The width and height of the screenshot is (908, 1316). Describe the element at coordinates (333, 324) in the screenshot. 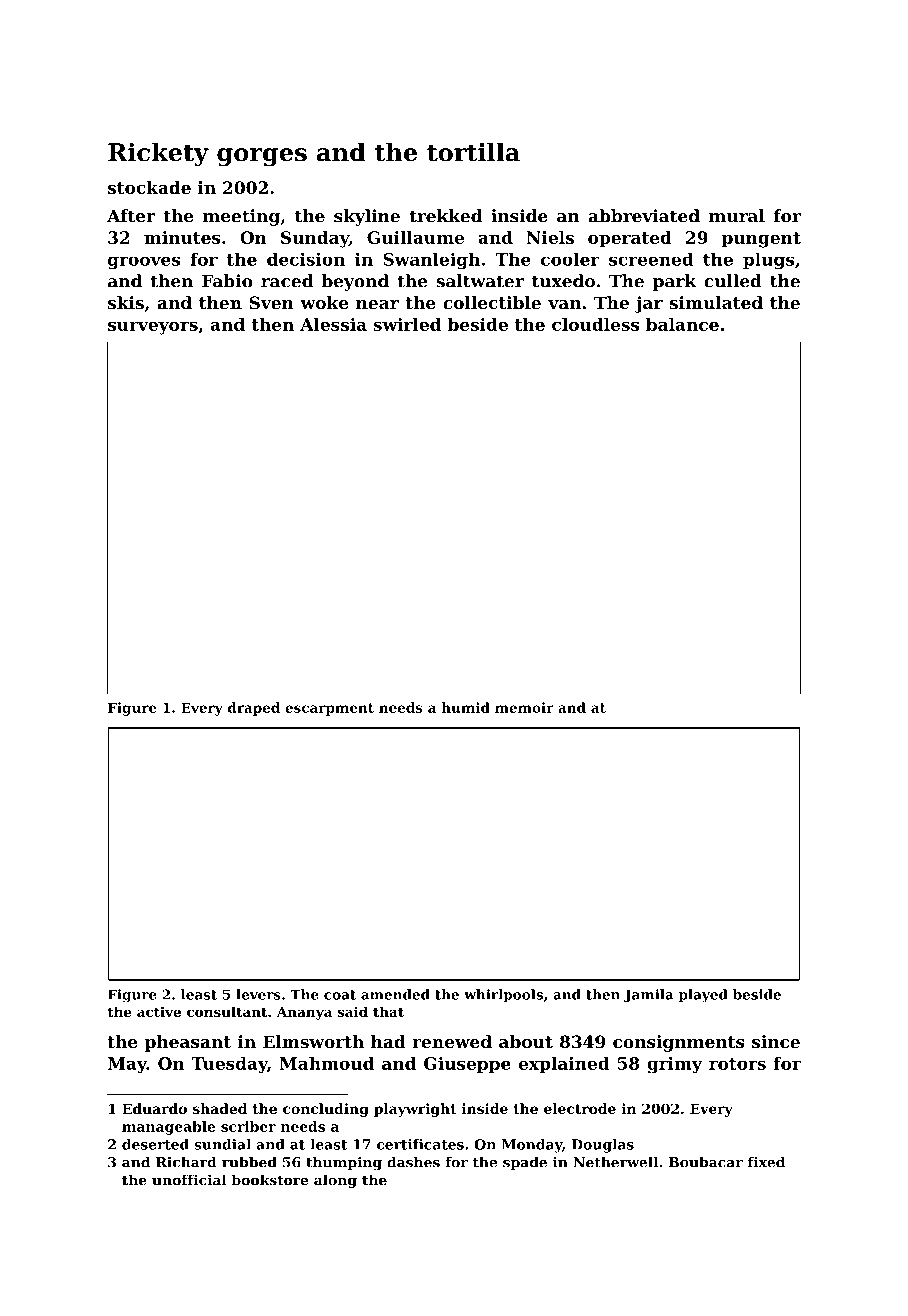

I see `Alessia` at that location.
